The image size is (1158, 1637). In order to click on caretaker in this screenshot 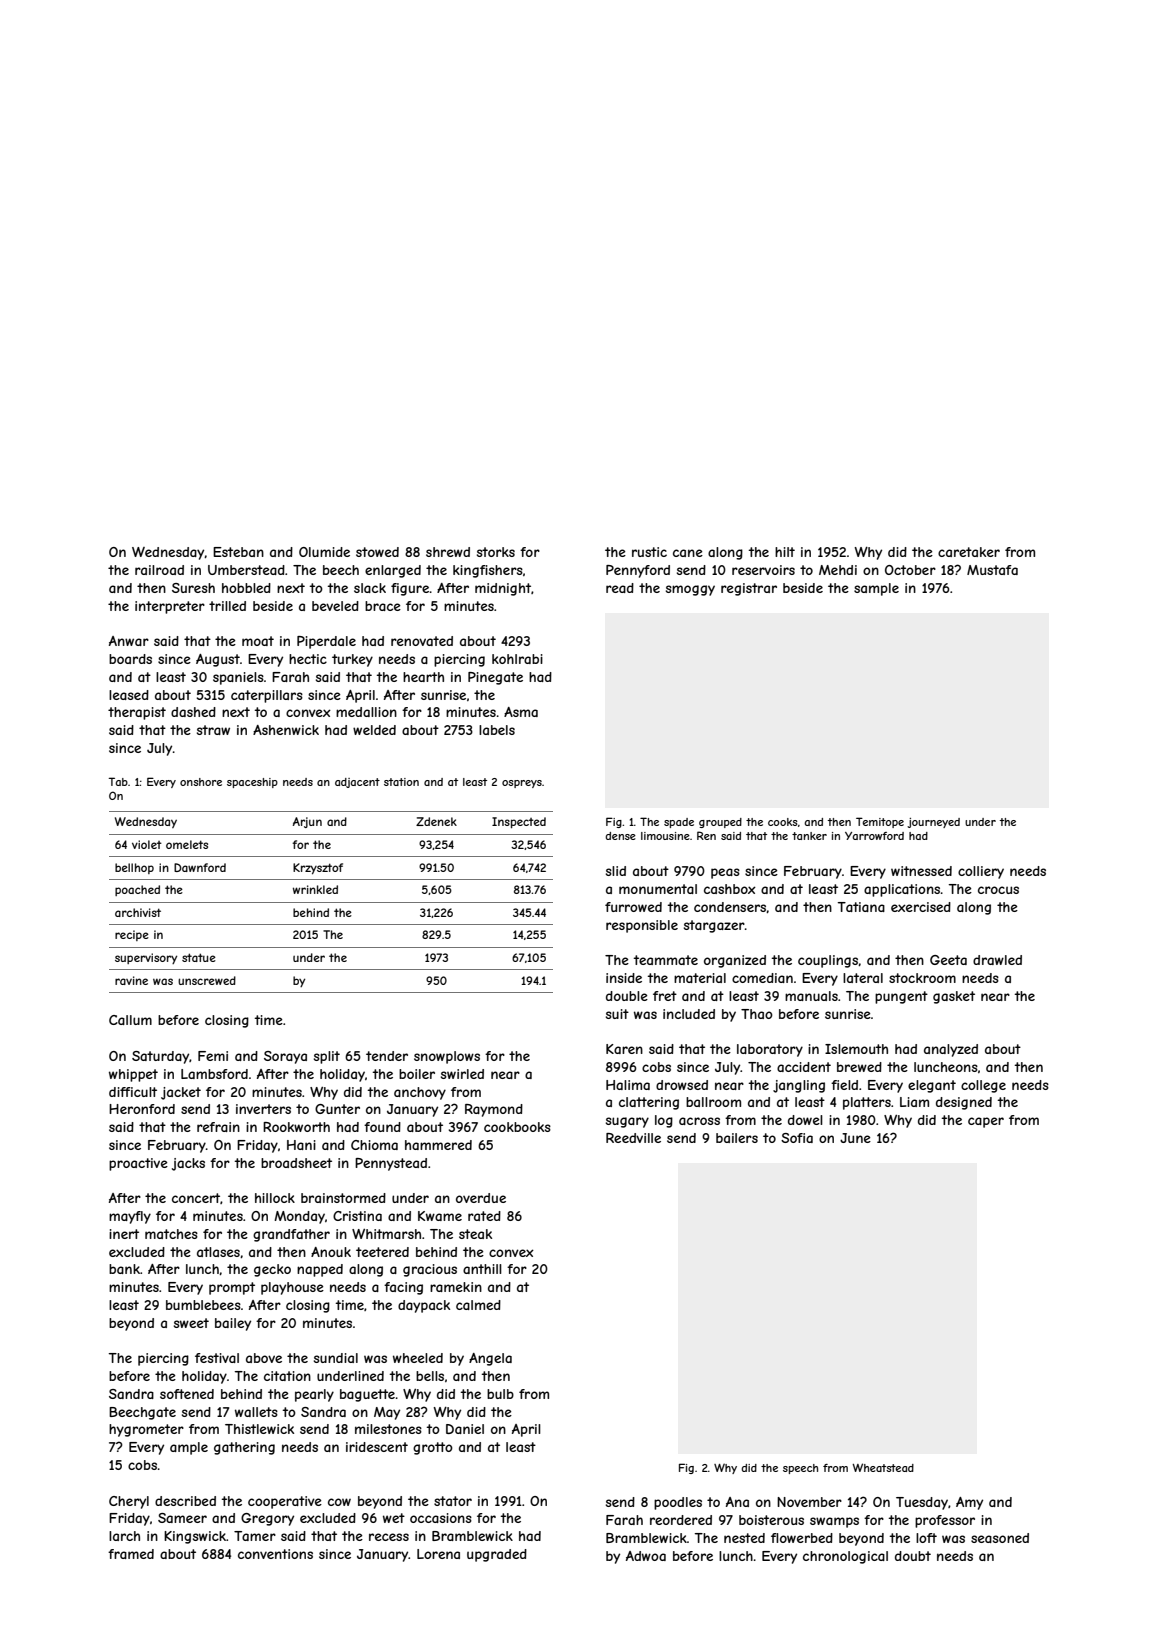, I will do `click(969, 552)`.
